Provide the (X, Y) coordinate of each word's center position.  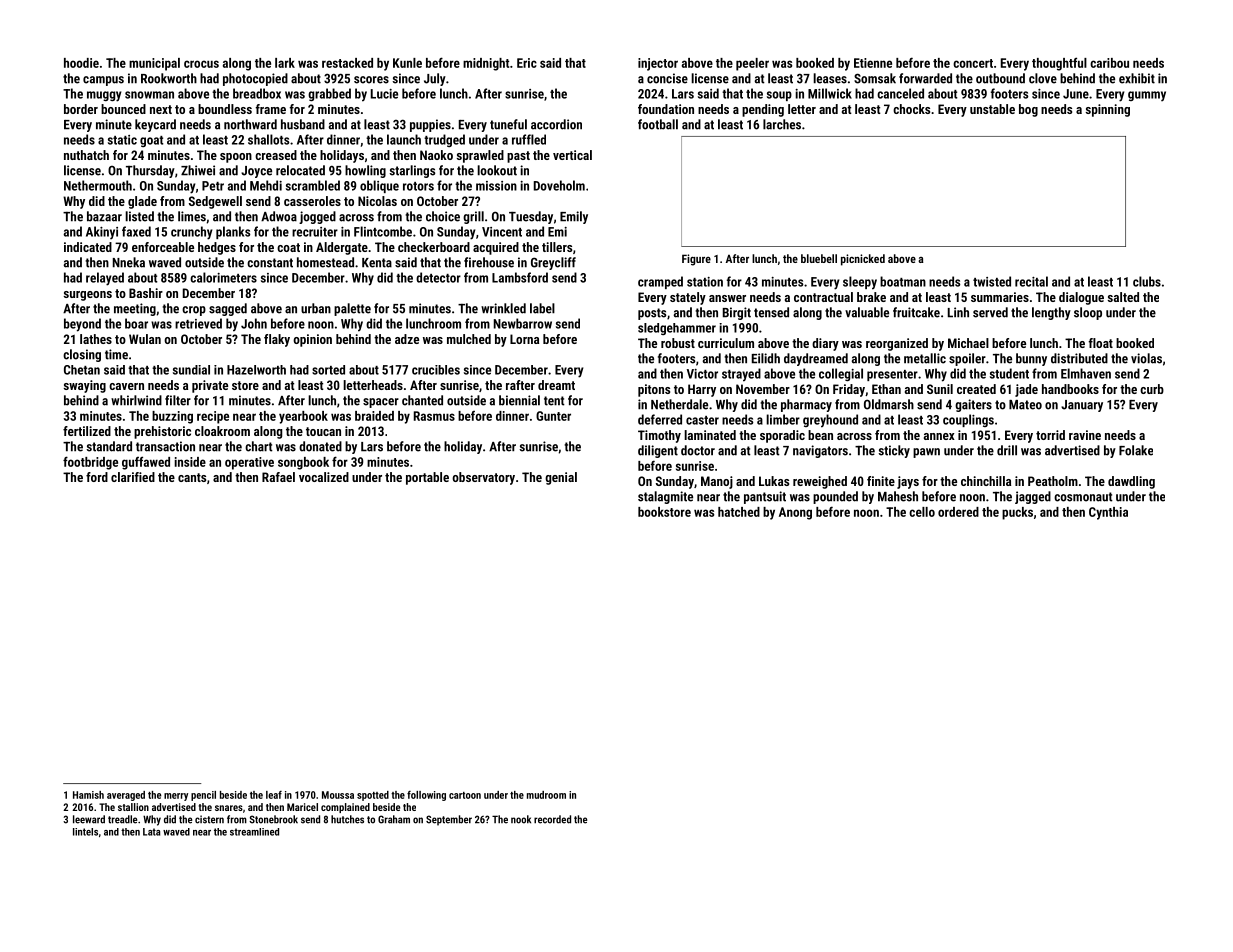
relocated (300, 170)
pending (763, 110)
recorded (552, 819)
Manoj (717, 482)
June (1076, 94)
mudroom (546, 795)
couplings (968, 420)
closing (82, 355)
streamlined (254, 832)
